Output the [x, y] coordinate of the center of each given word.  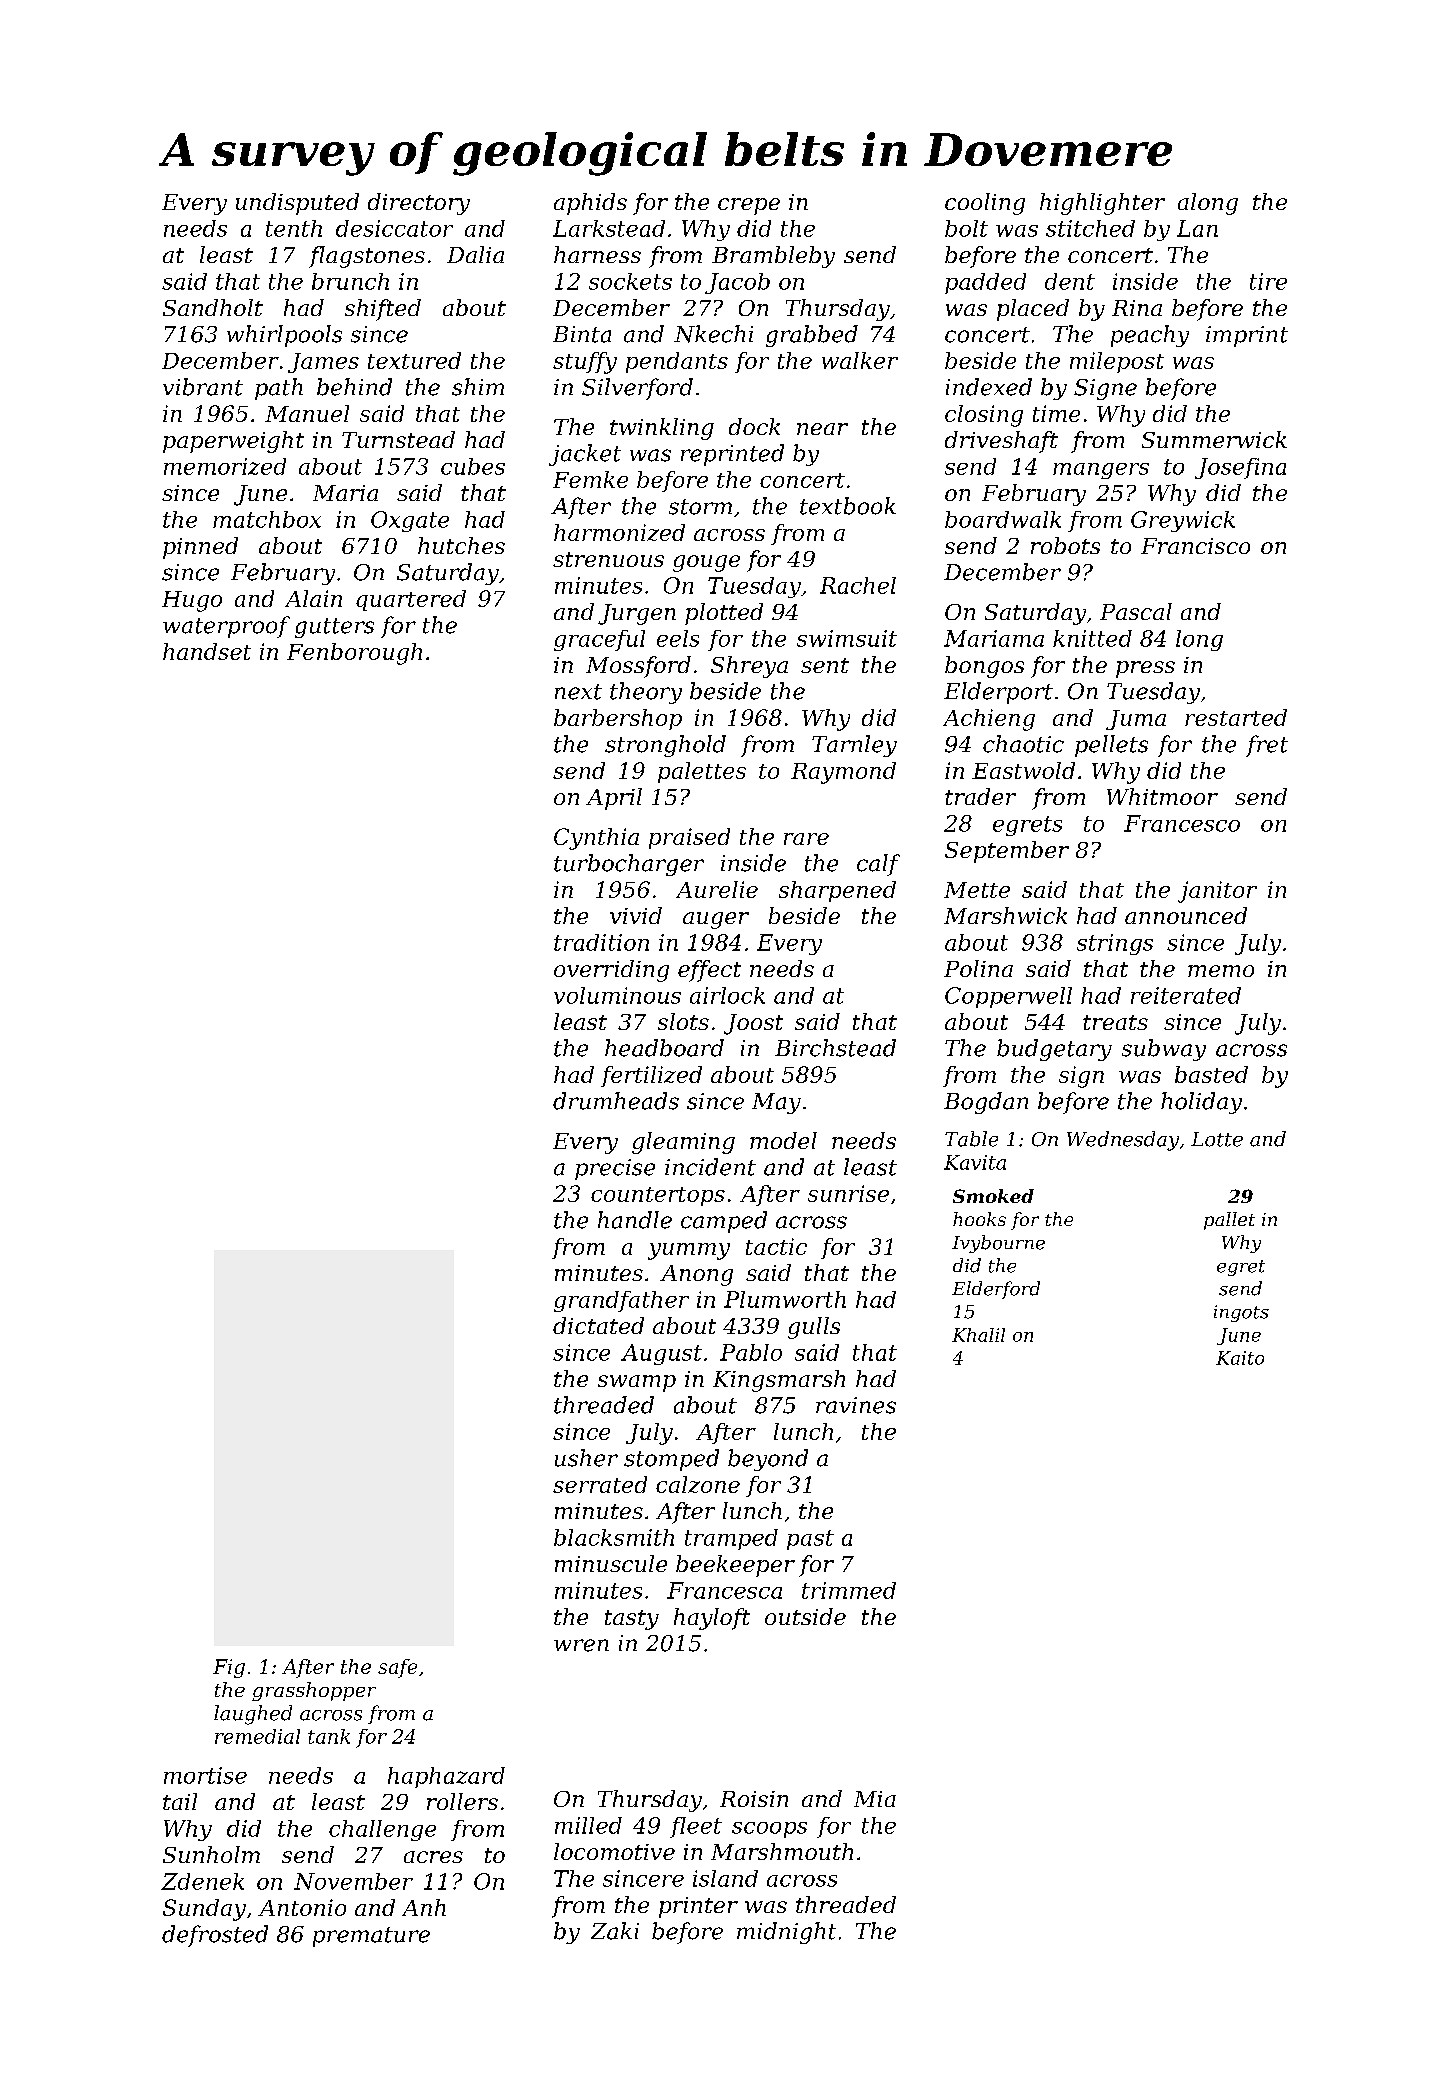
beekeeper [735, 1566]
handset [207, 651]
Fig [229, 1668]
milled [588, 1825]
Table [971, 1139]
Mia [875, 1799]
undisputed [297, 204]
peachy [1150, 336]
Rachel [858, 585]
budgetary [1054, 1050]
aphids [590, 204]
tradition [601, 942]
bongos [984, 667]
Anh [424, 1907]
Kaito [1240, 1358]
